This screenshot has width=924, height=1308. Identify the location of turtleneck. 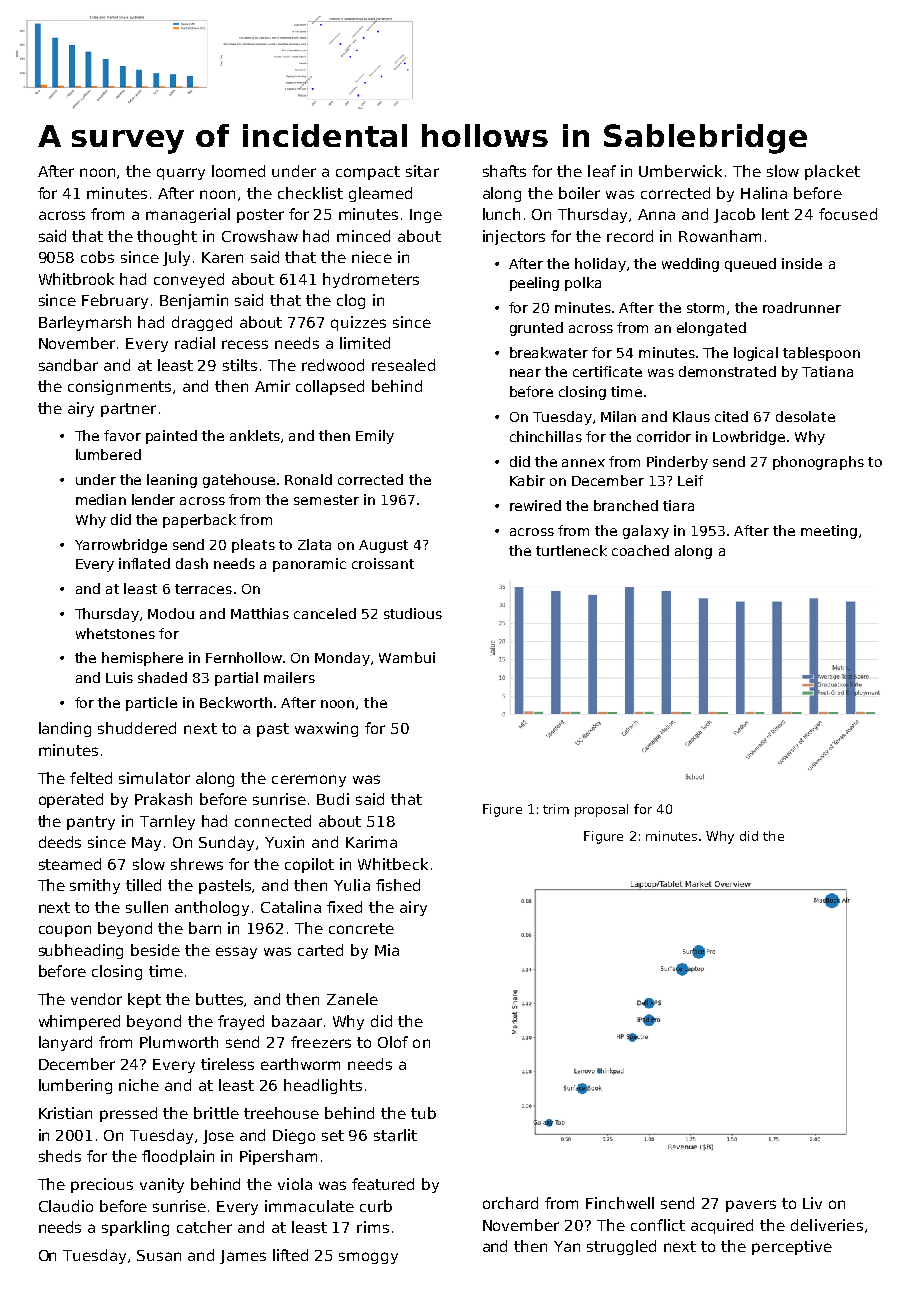
(571, 550).
